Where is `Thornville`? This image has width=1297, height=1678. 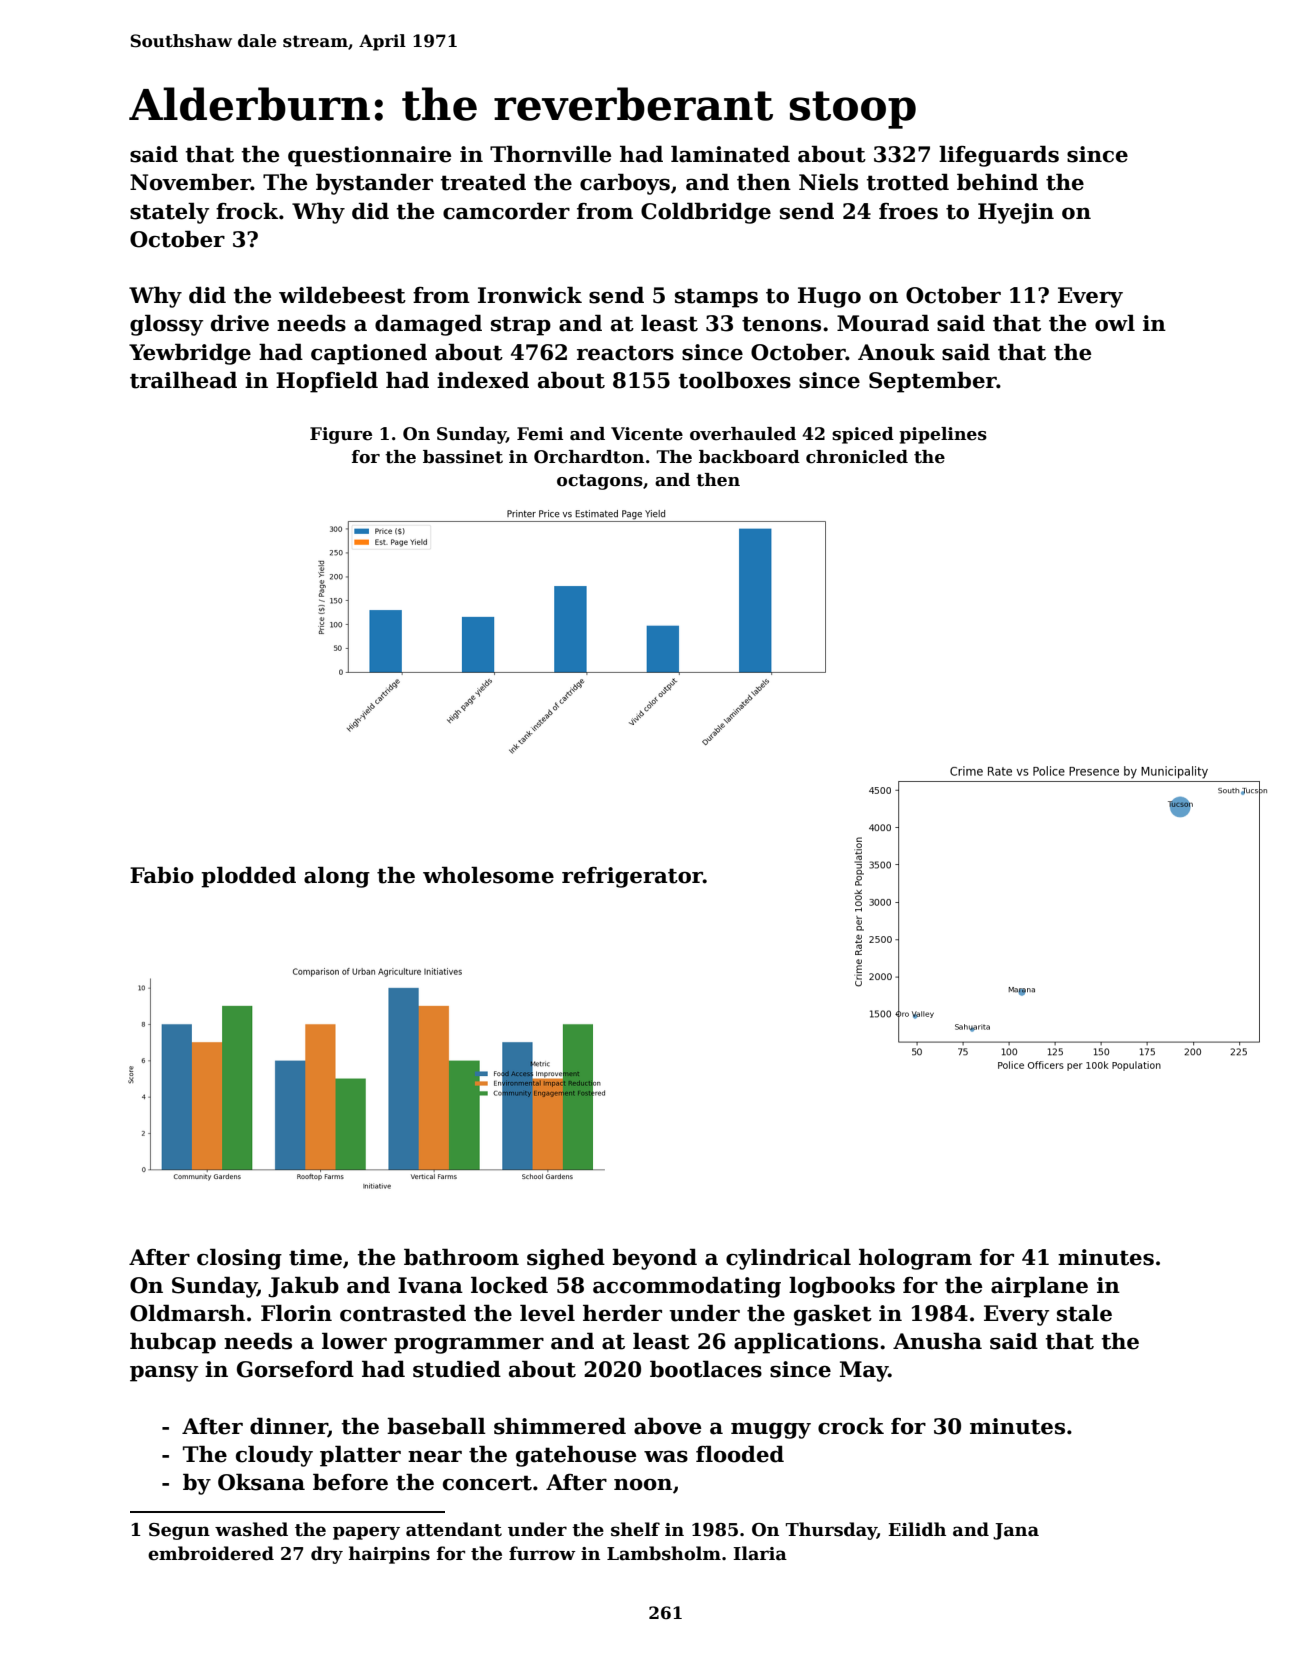 Thornville is located at coordinates (550, 154).
